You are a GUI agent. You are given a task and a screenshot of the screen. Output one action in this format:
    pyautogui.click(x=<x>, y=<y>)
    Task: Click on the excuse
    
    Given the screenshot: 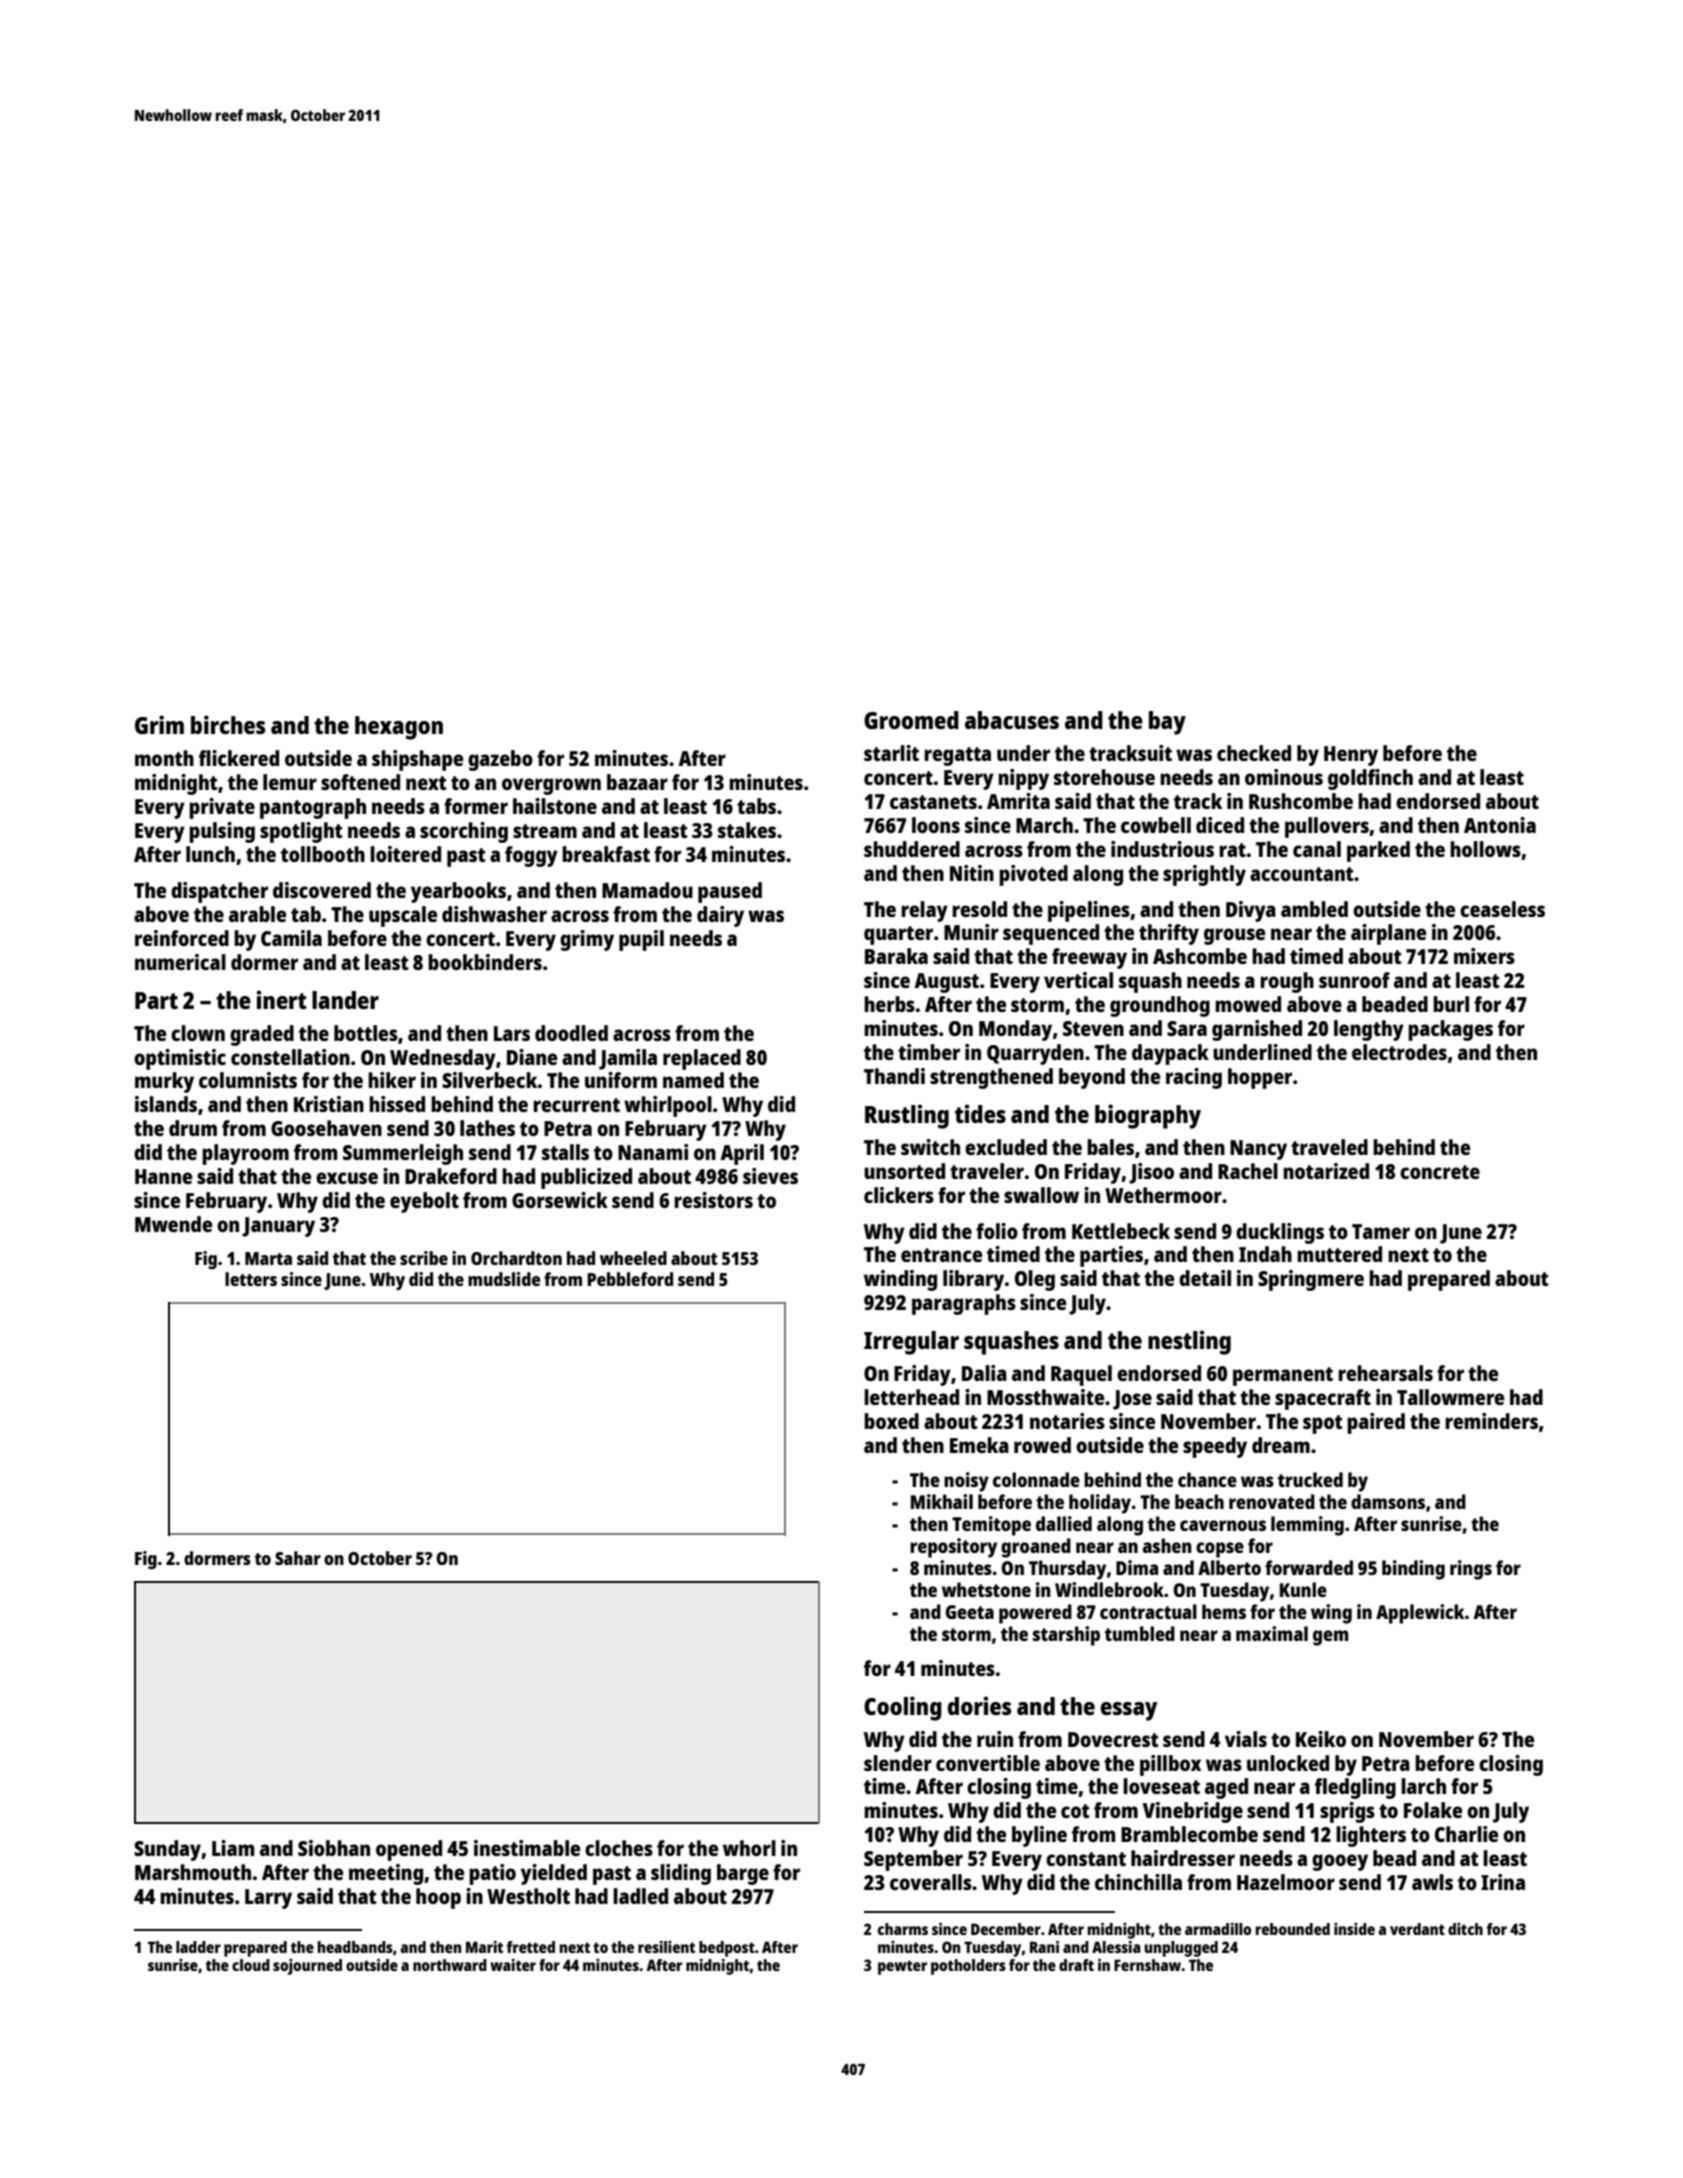 What is the action you would take?
    pyautogui.click(x=347, y=1178)
